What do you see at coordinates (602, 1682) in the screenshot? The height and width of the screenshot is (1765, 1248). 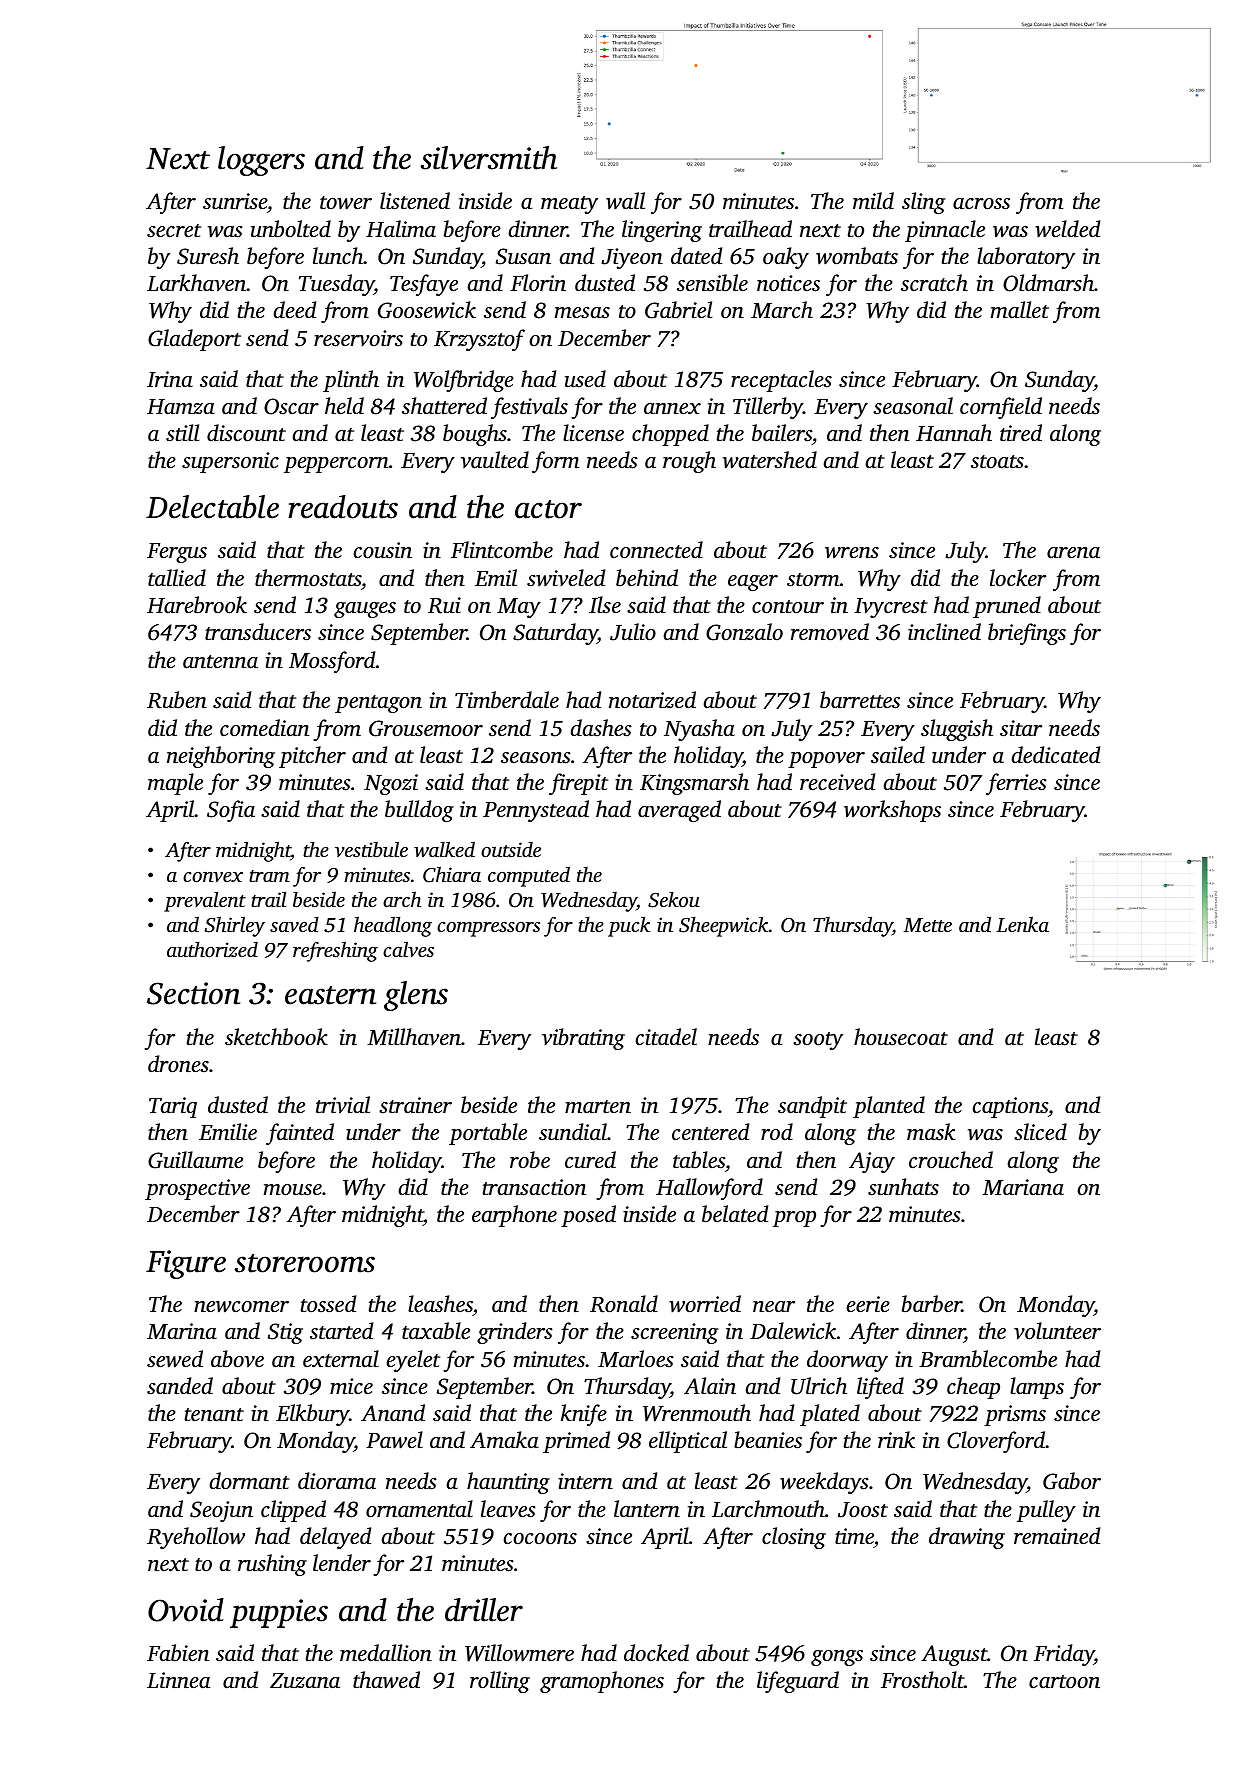 I see `gramophones` at bounding box center [602, 1682].
